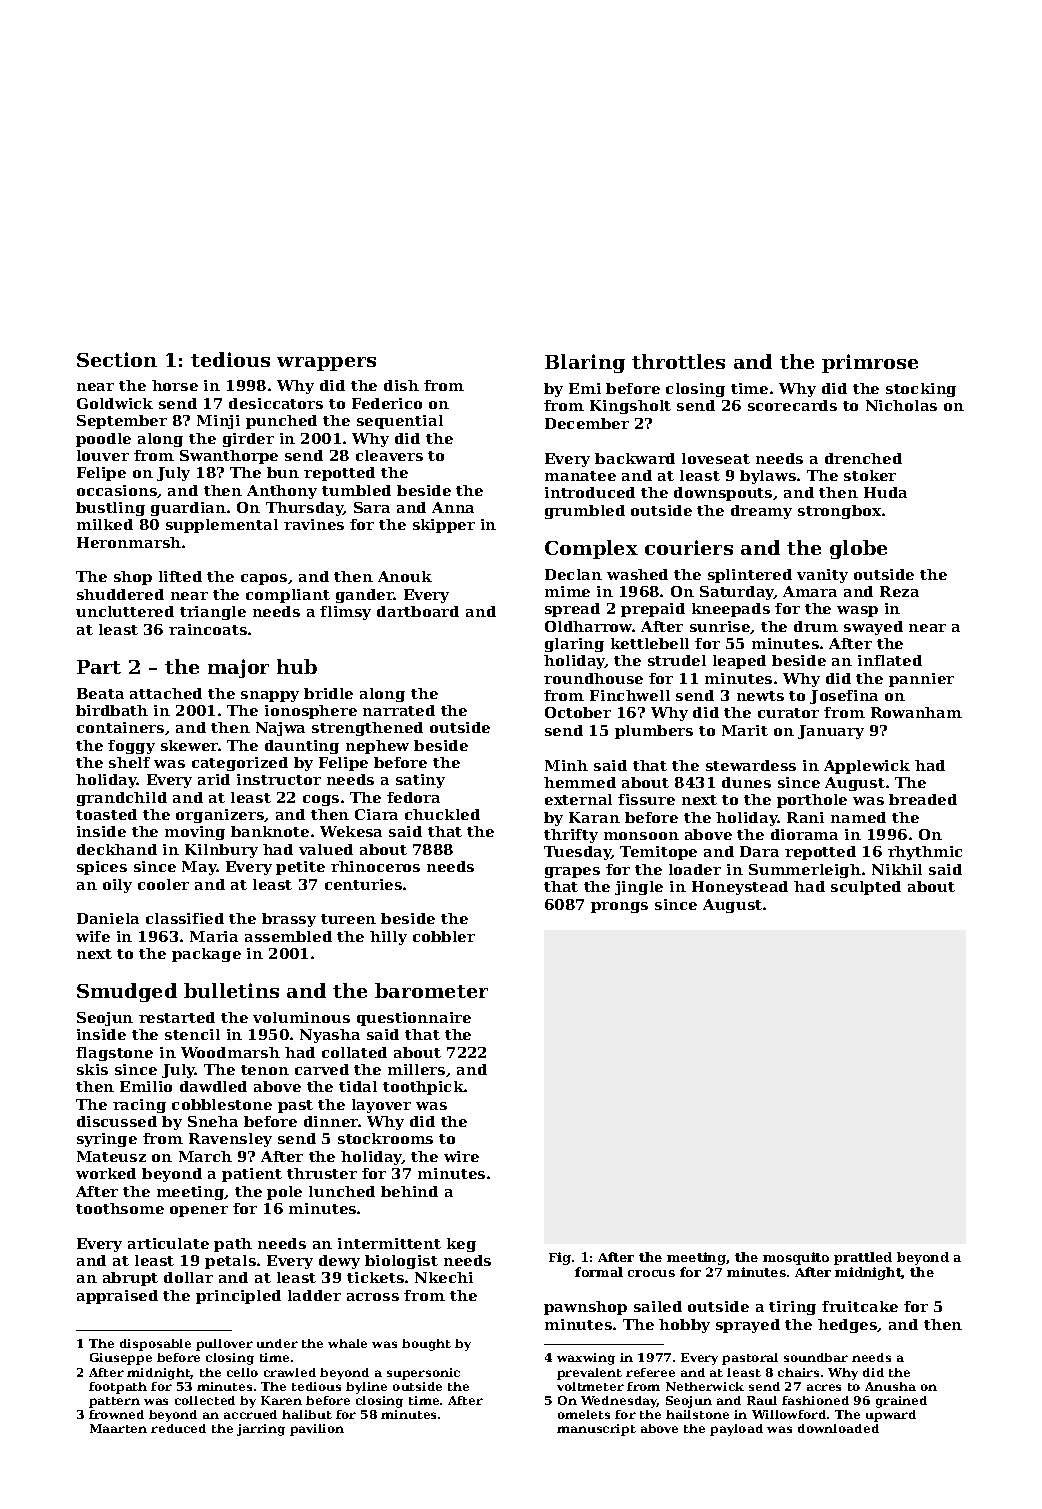  What do you see at coordinates (388, 938) in the screenshot?
I see `hilly` at bounding box center [388, 938].
